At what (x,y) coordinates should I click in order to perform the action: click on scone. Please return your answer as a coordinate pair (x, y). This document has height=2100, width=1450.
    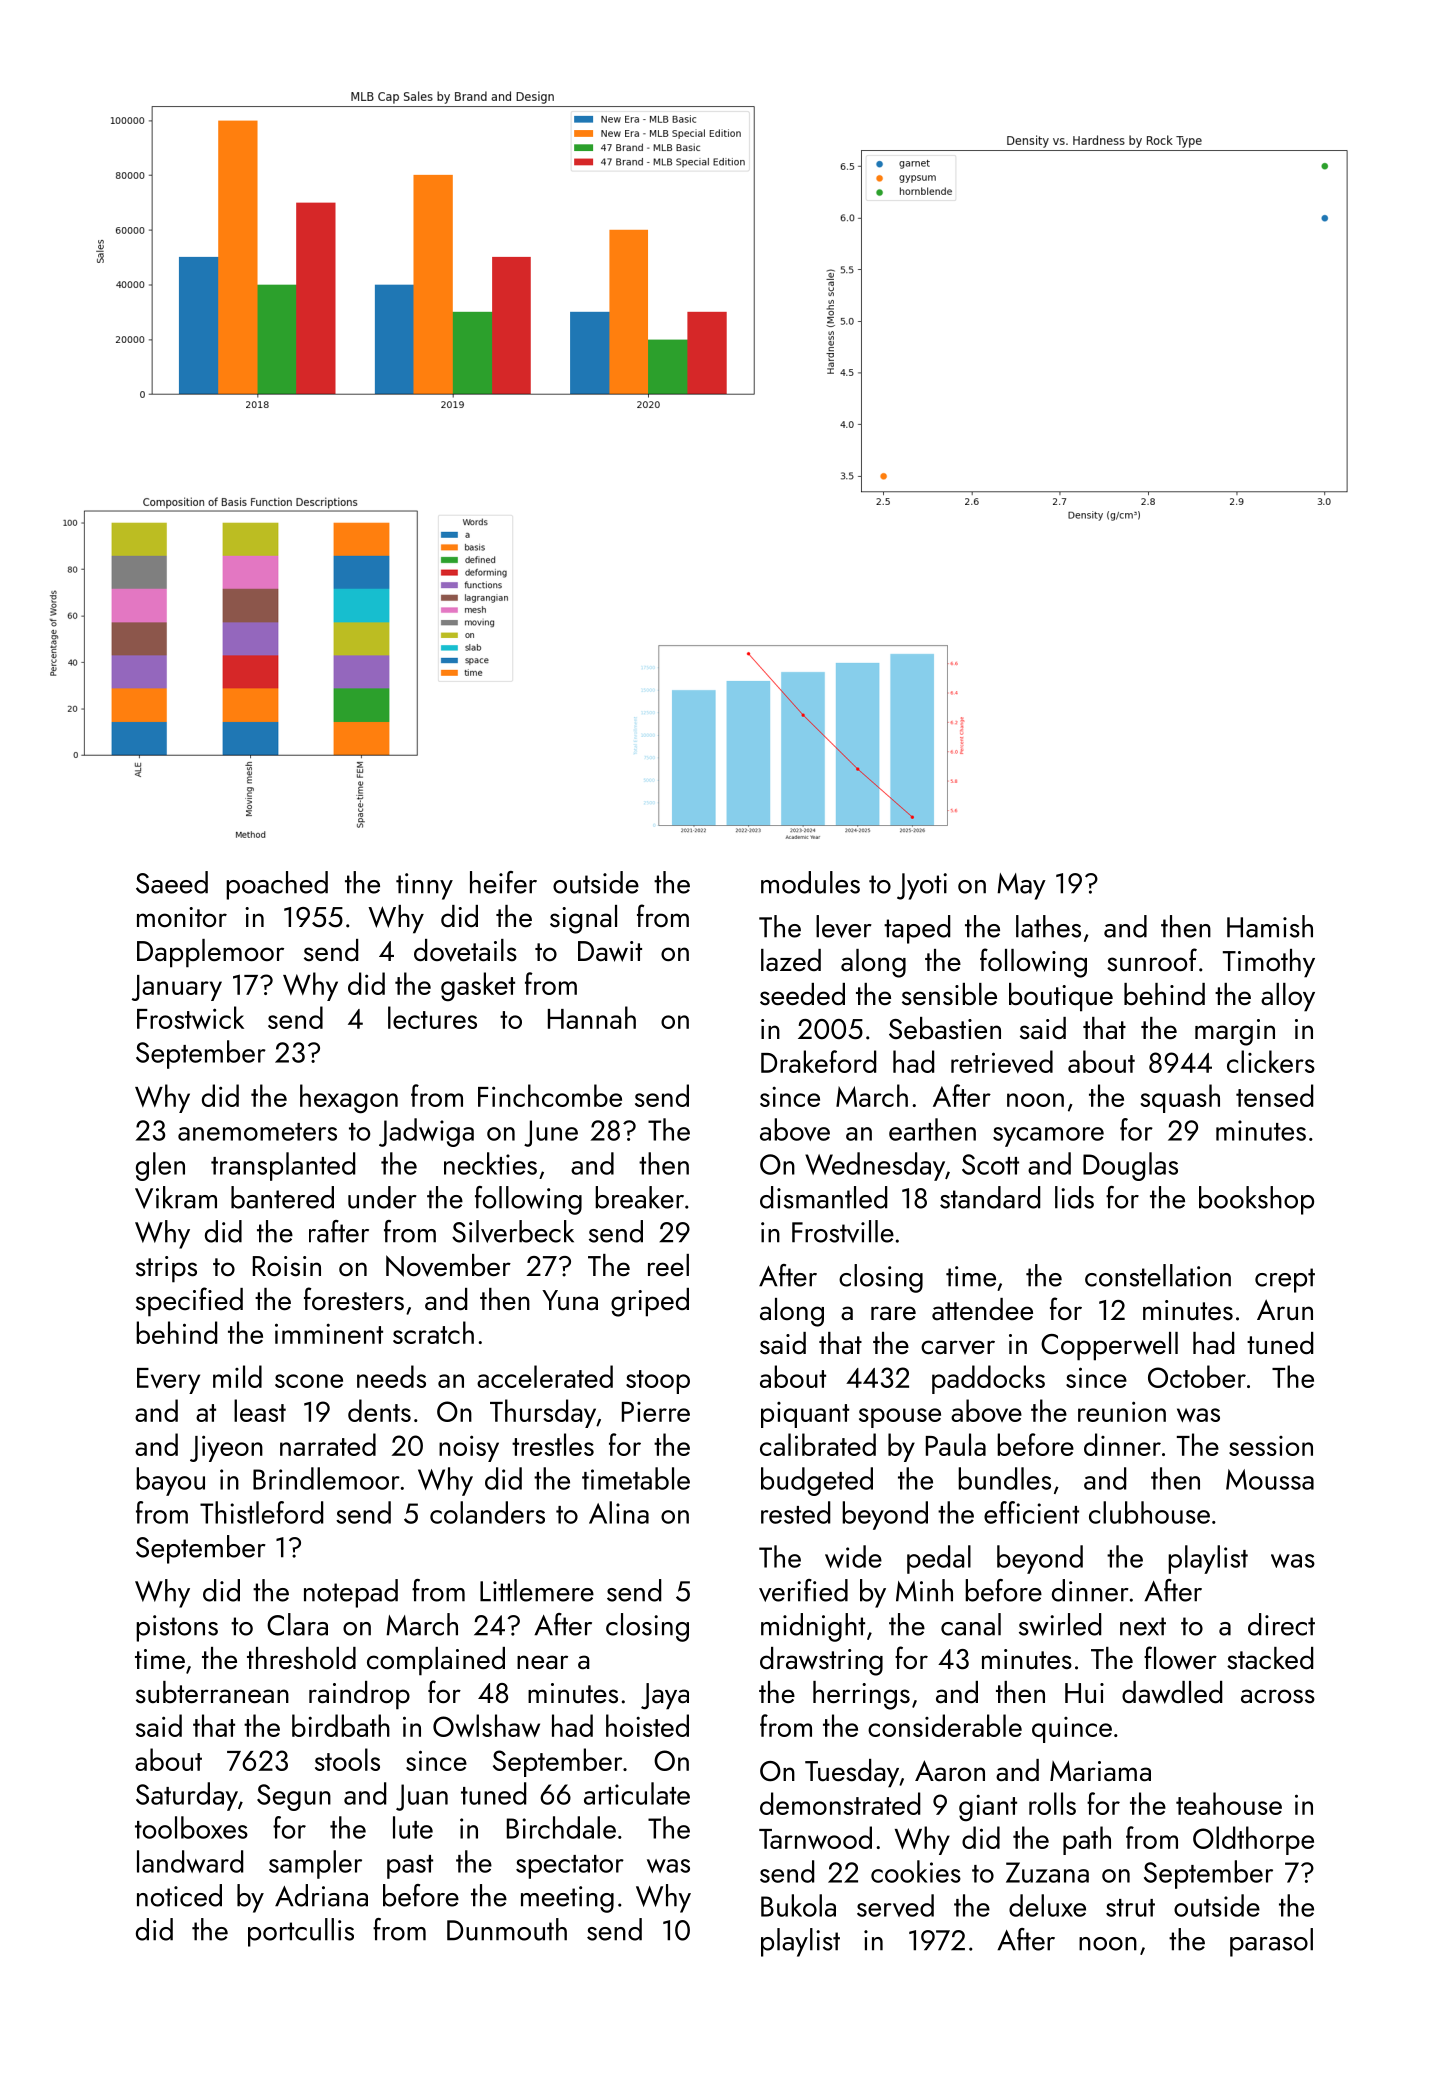
    Looking at the image, I should click on (309, 1381).
